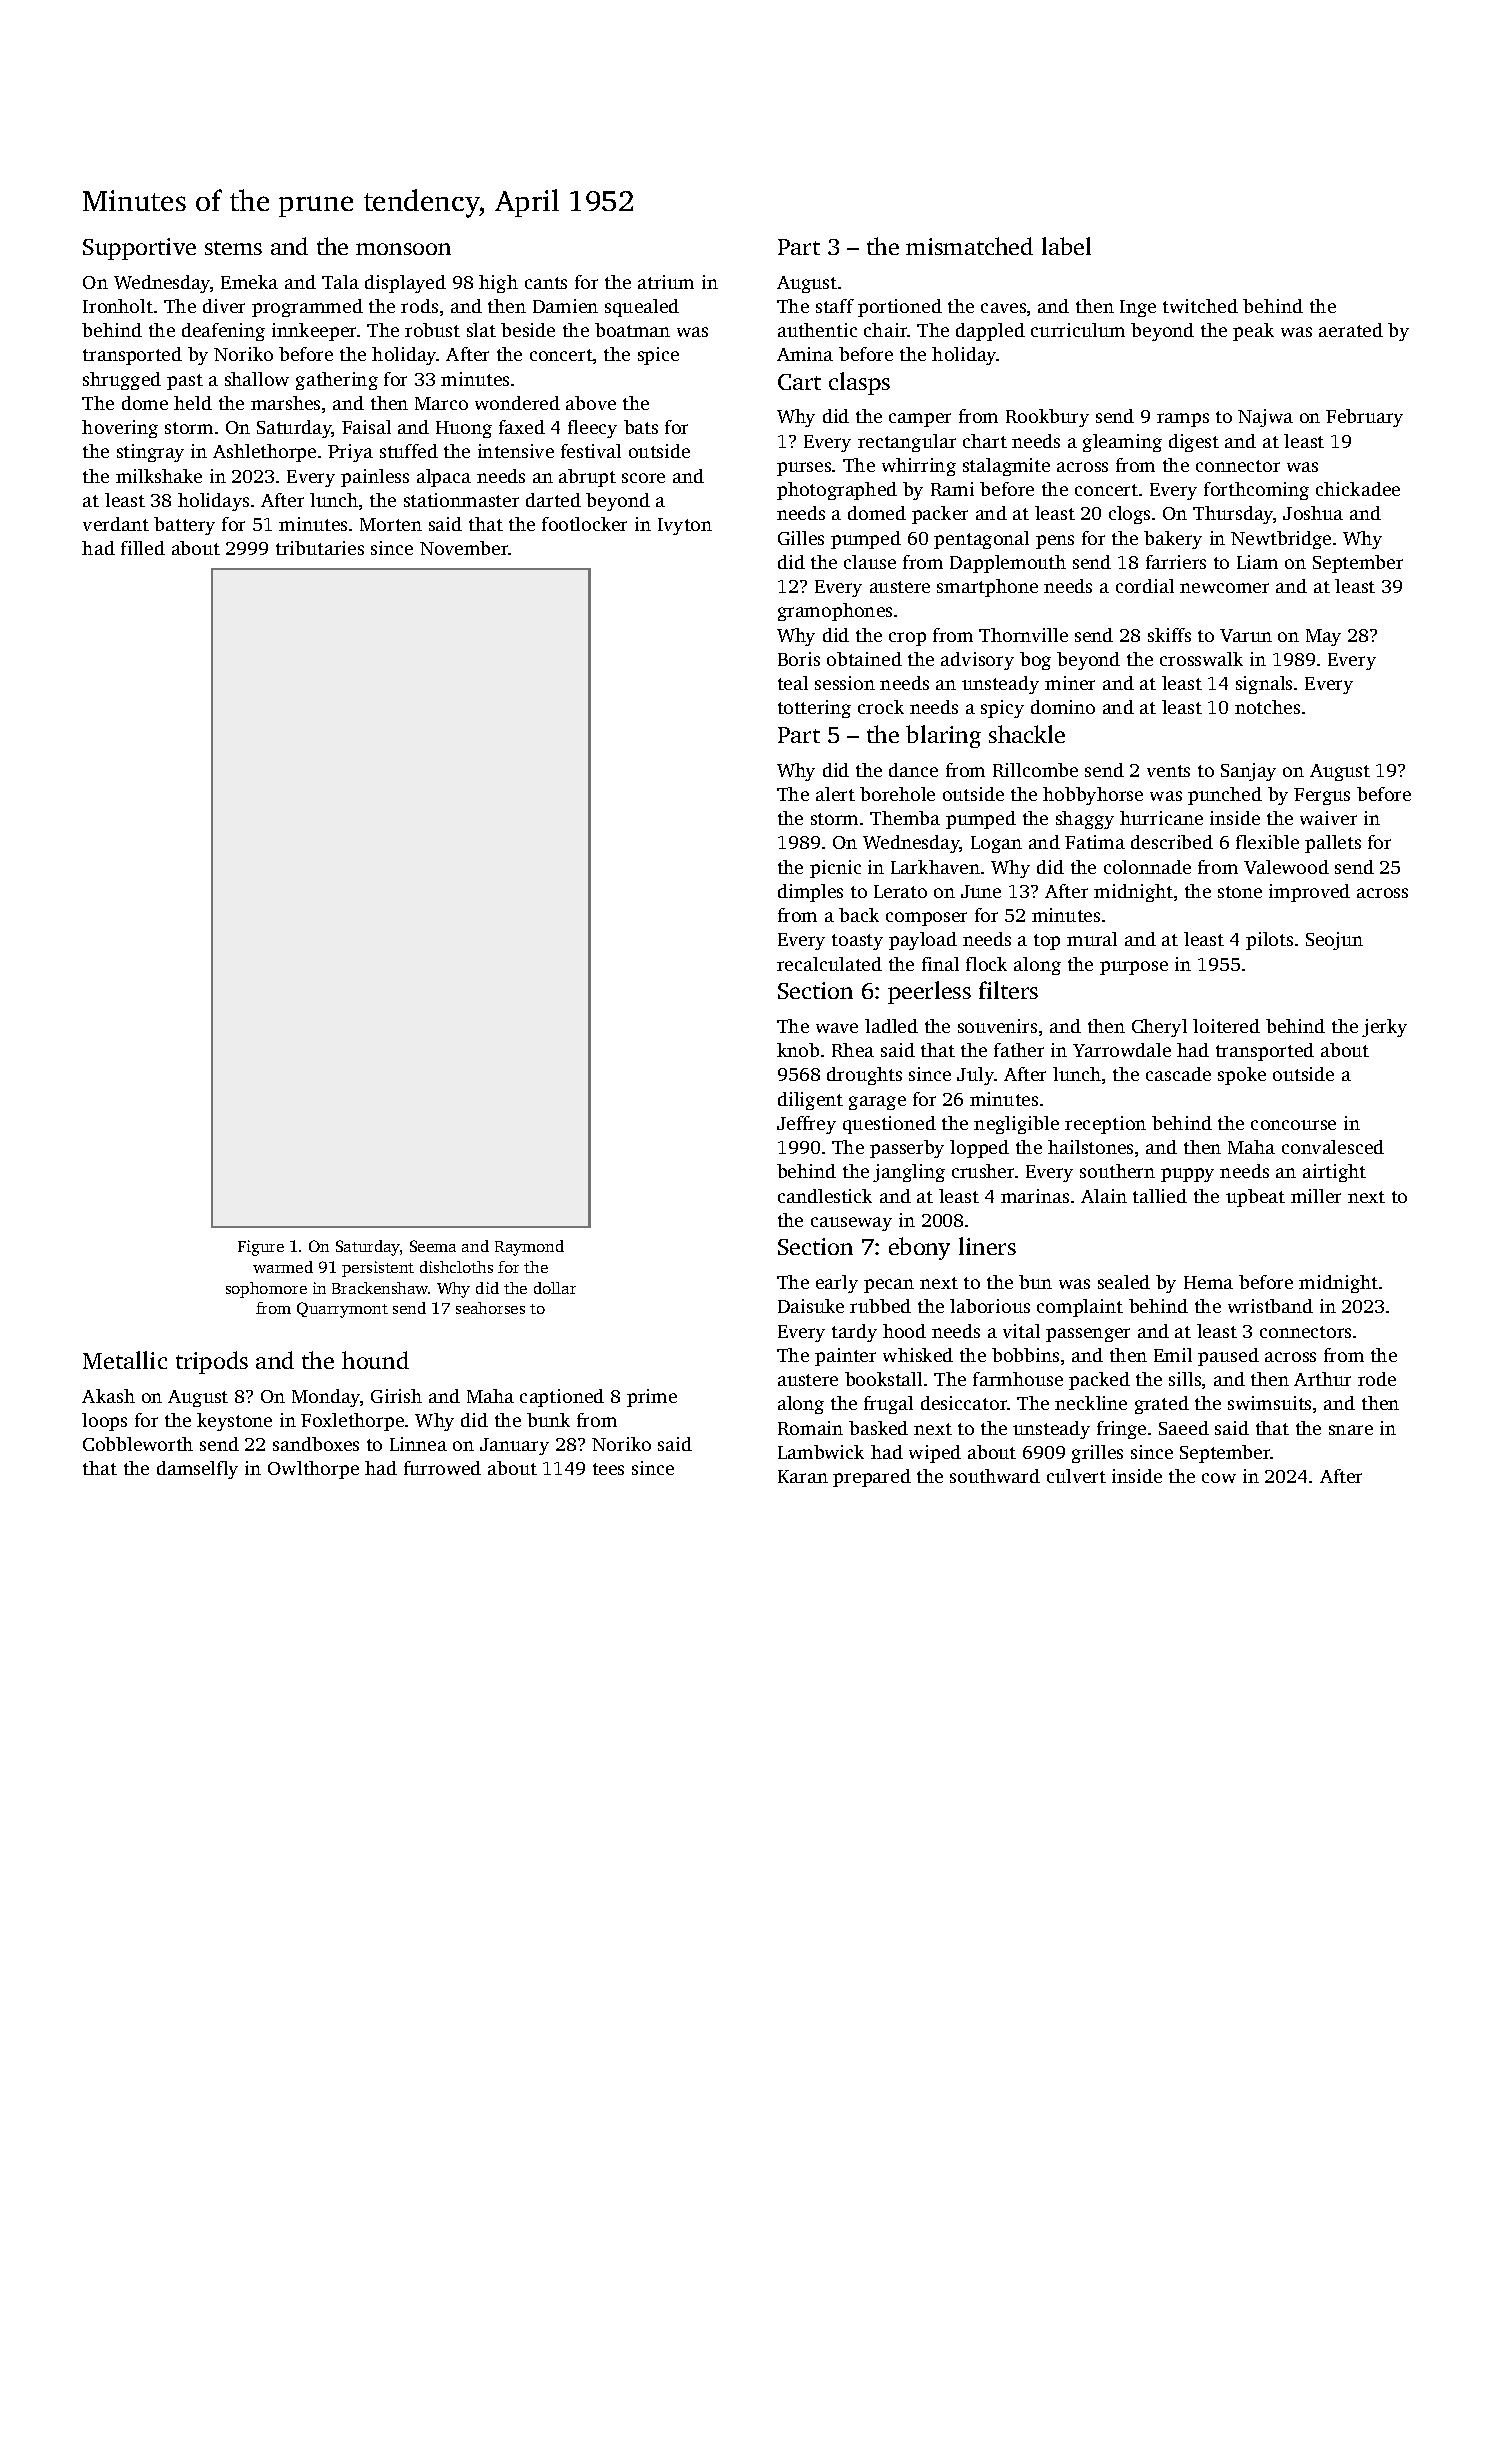  What do you see at coordinates (197, 1470) in the document?
I see `damselfly` at bounding box center [197, 1470].
